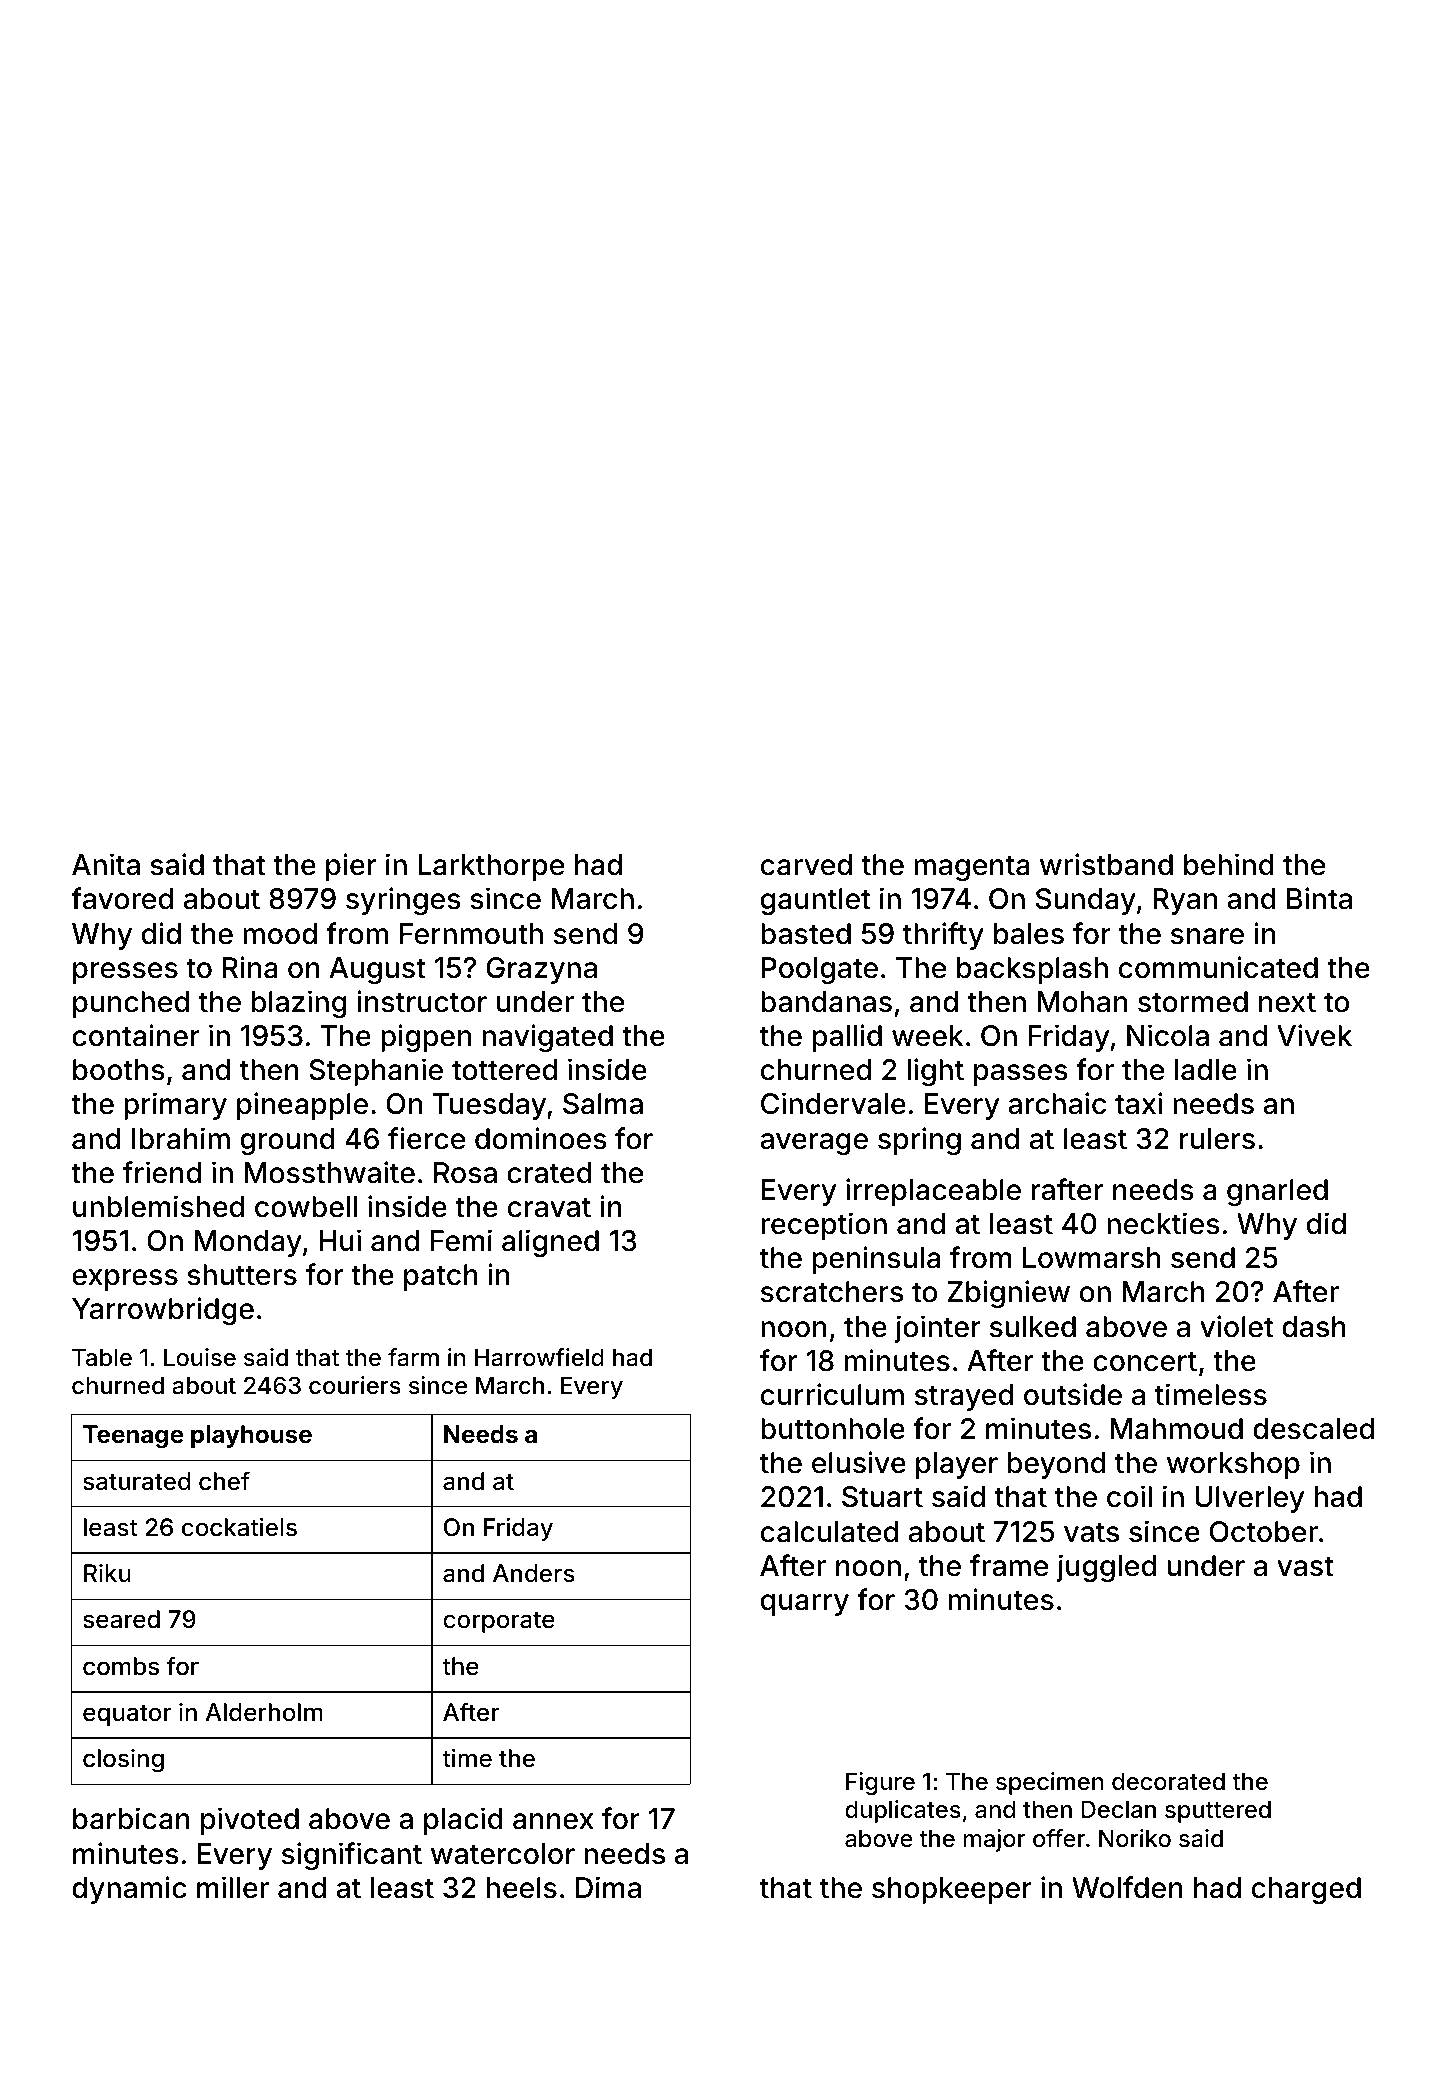 Image resolution: width=1450 pixels, height=2100 pixels. I want to click on carved, so click(806, 865).
